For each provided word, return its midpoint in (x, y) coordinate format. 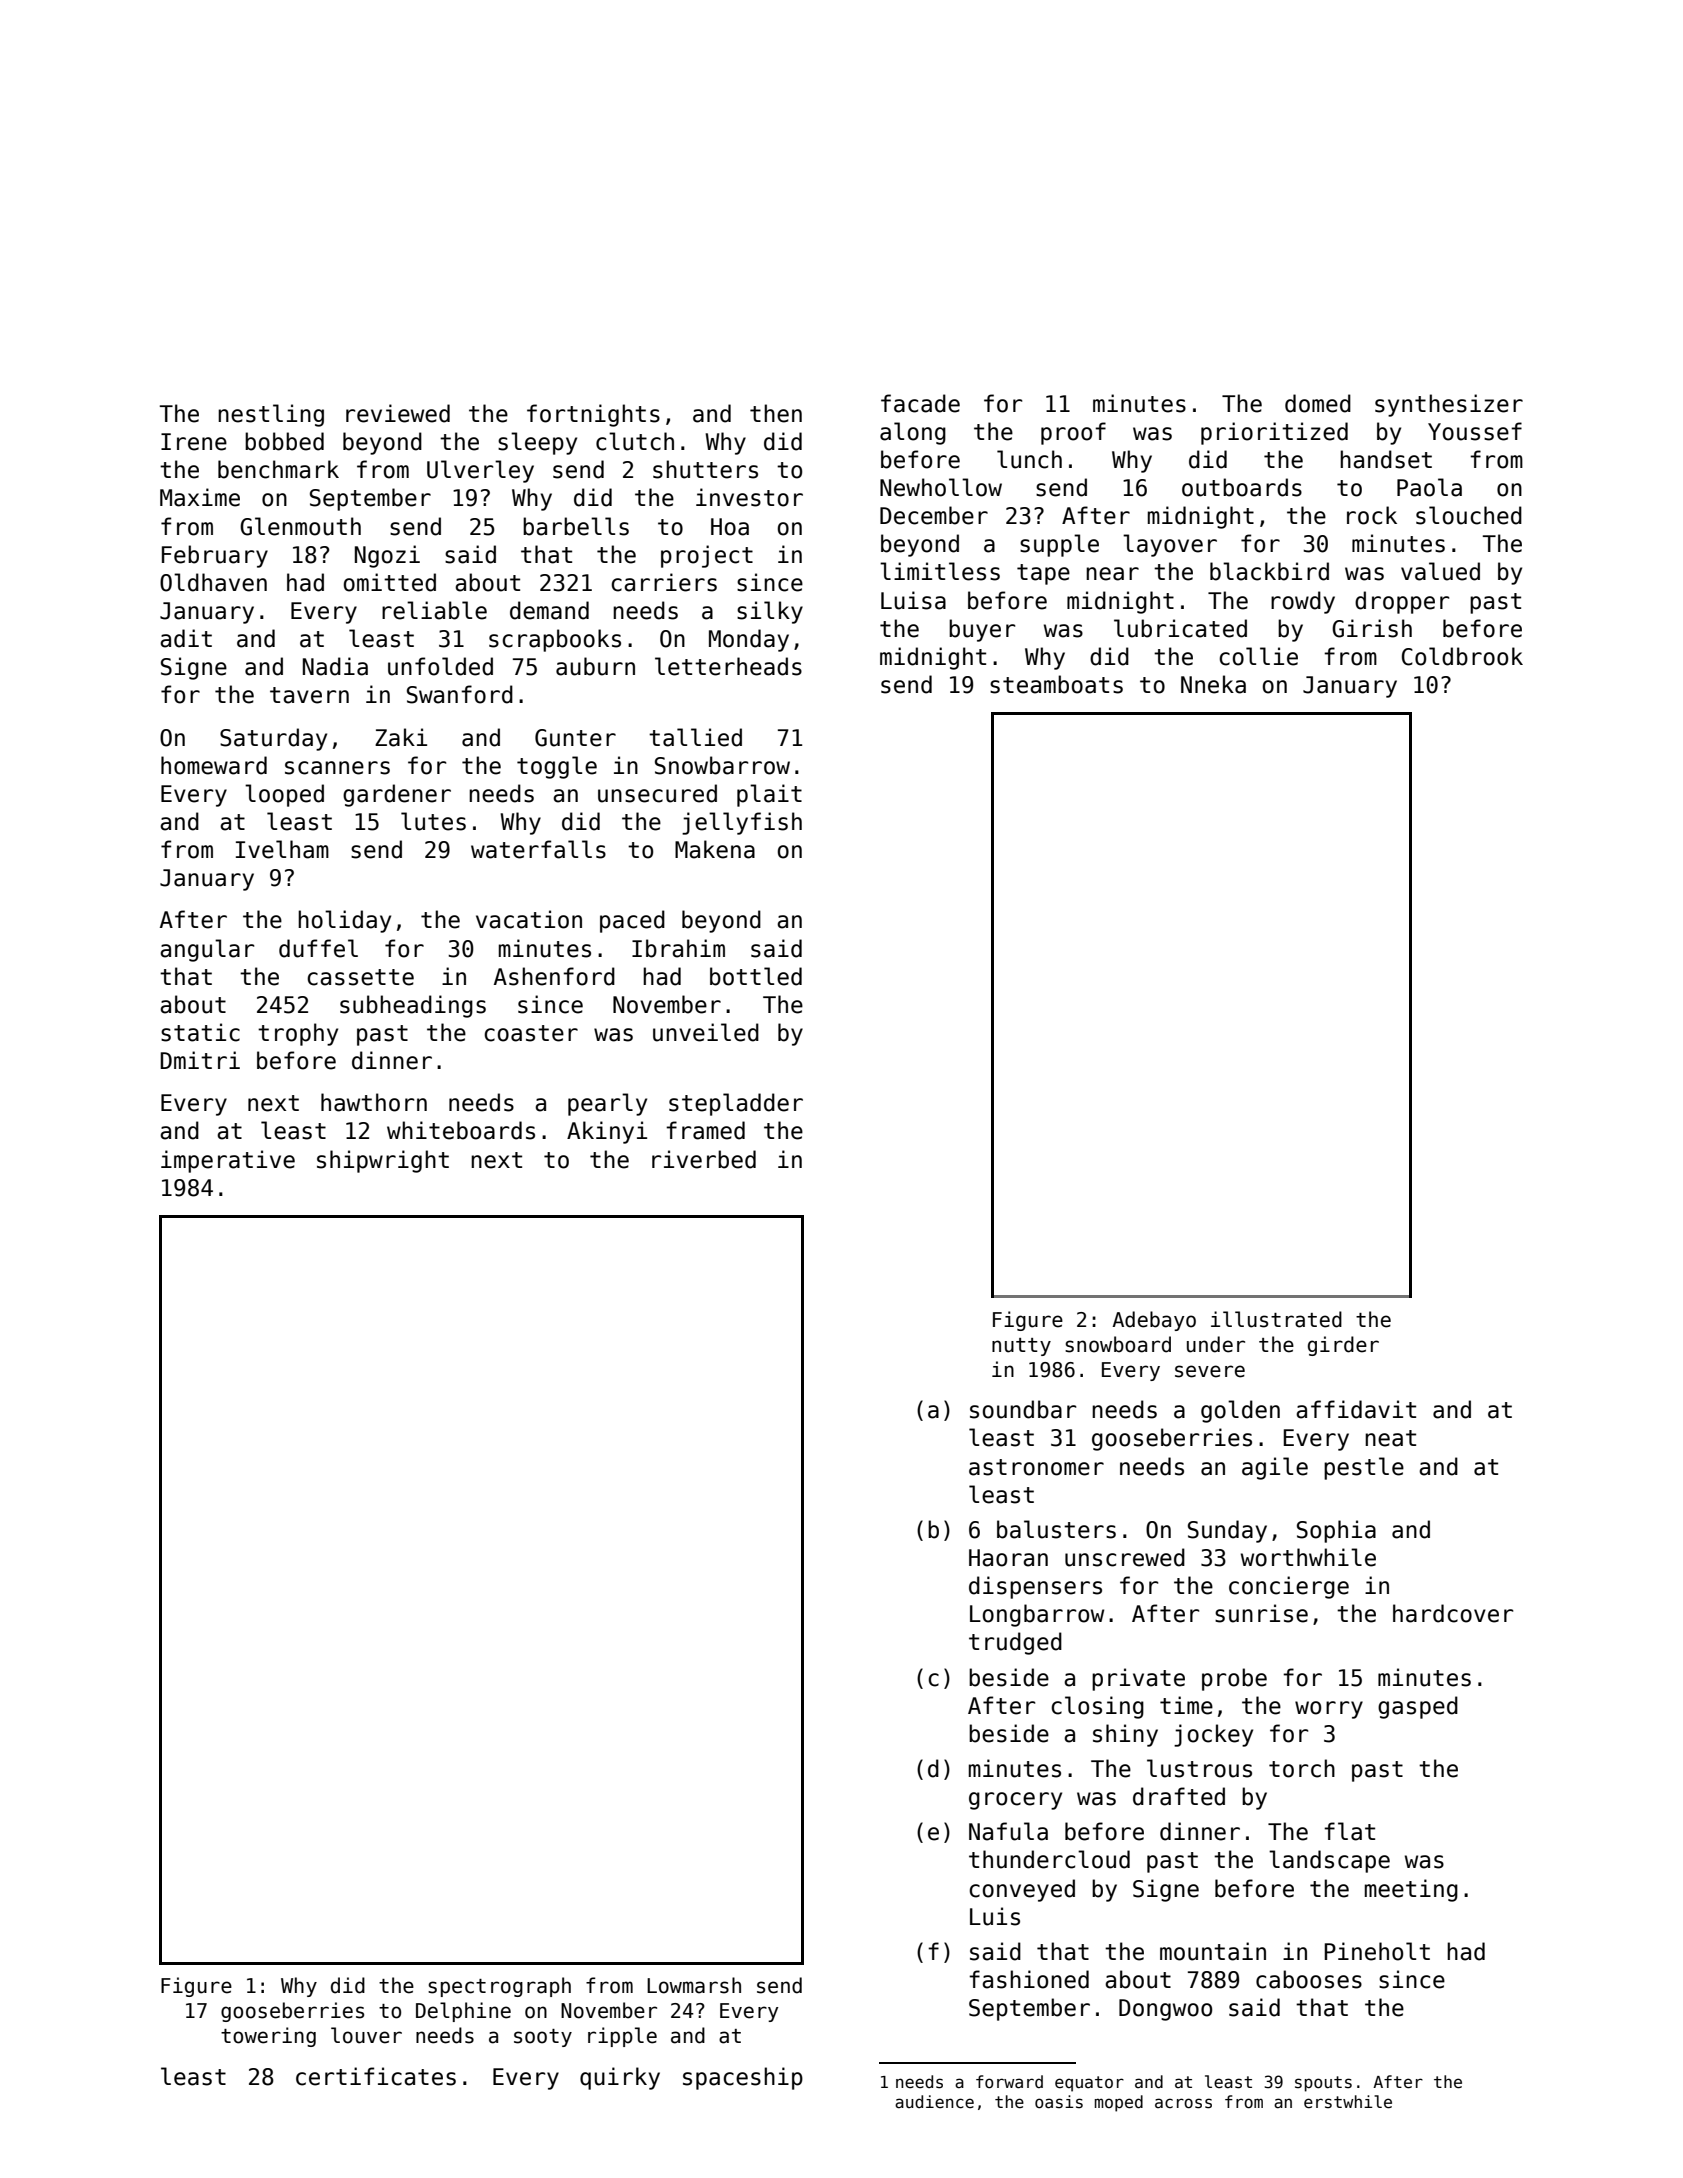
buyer (982, 630)
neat (1390, 1438)
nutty (1021, 1347)
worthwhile (1308, 1557)
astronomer (1036, 1467)
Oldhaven (213, 582)
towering (268, 2037)
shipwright (383, 1161)
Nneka (1213, 684)
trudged (1015, 1643)
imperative (228, 1161)
